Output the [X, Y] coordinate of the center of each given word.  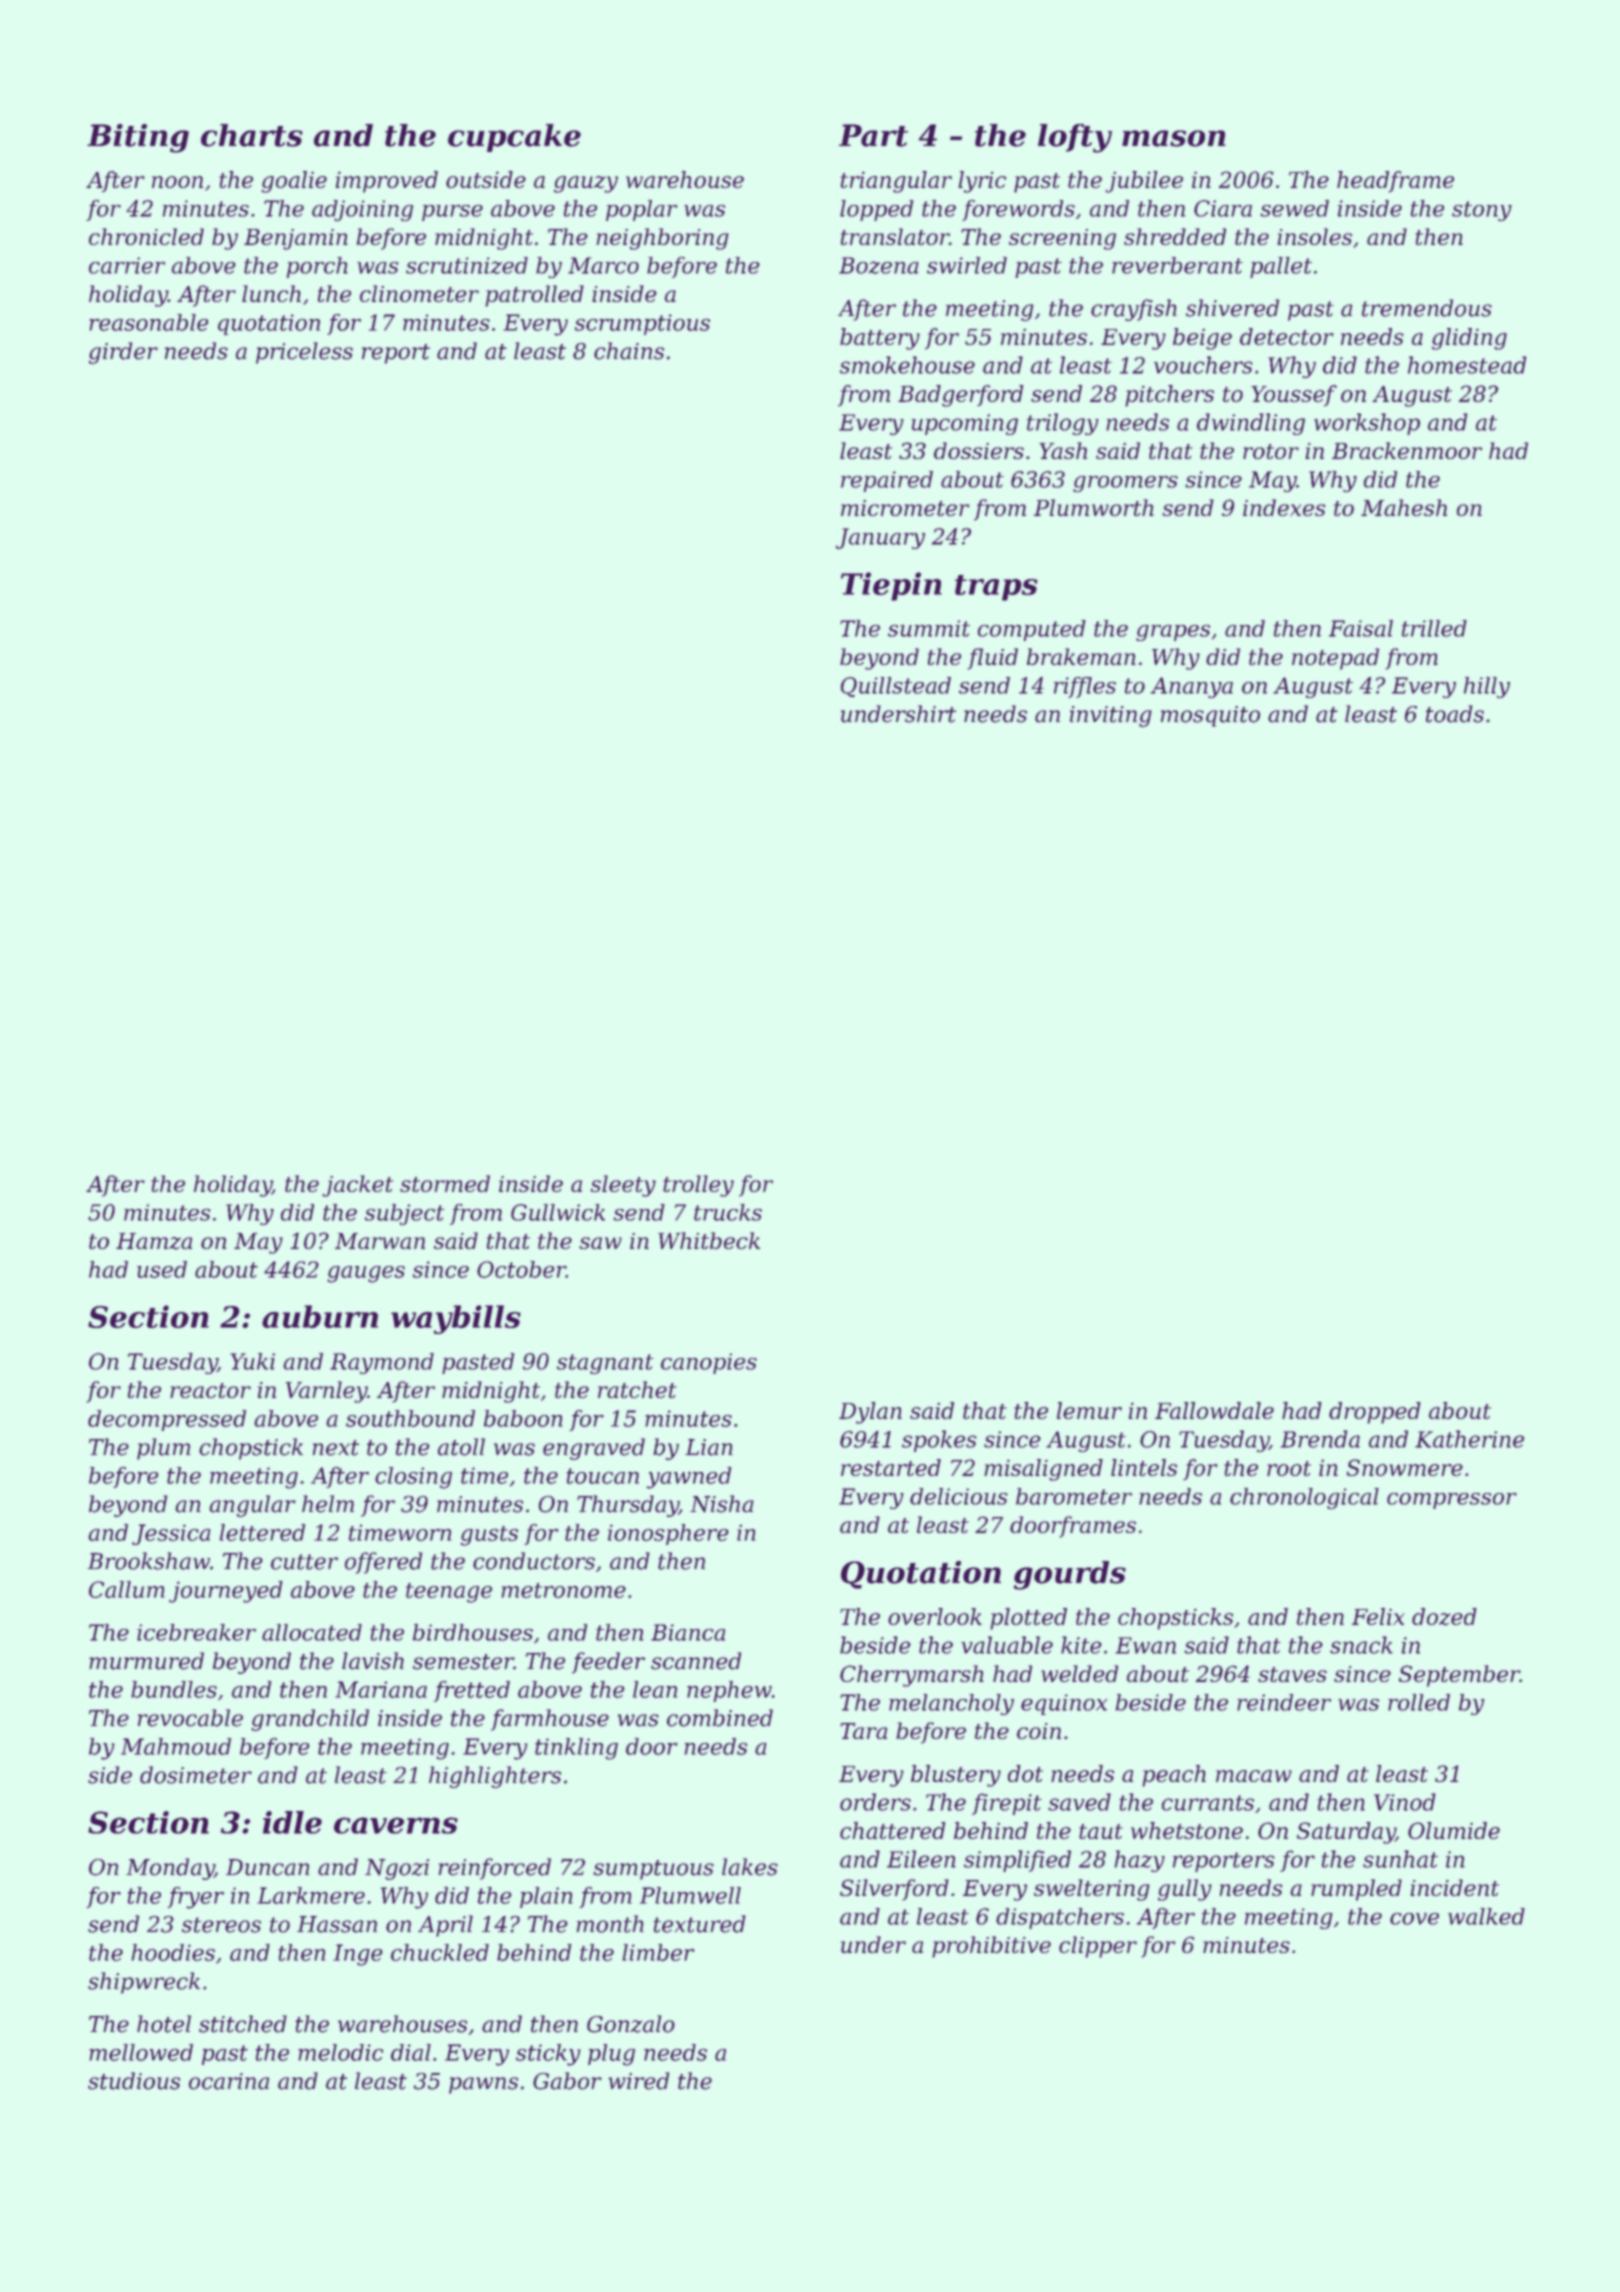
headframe [1395, 182]
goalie [294, 182]
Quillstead [896, 687]
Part [873, 135]
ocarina [229, 2081]
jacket [357, 1186]
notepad [1335, 659]
